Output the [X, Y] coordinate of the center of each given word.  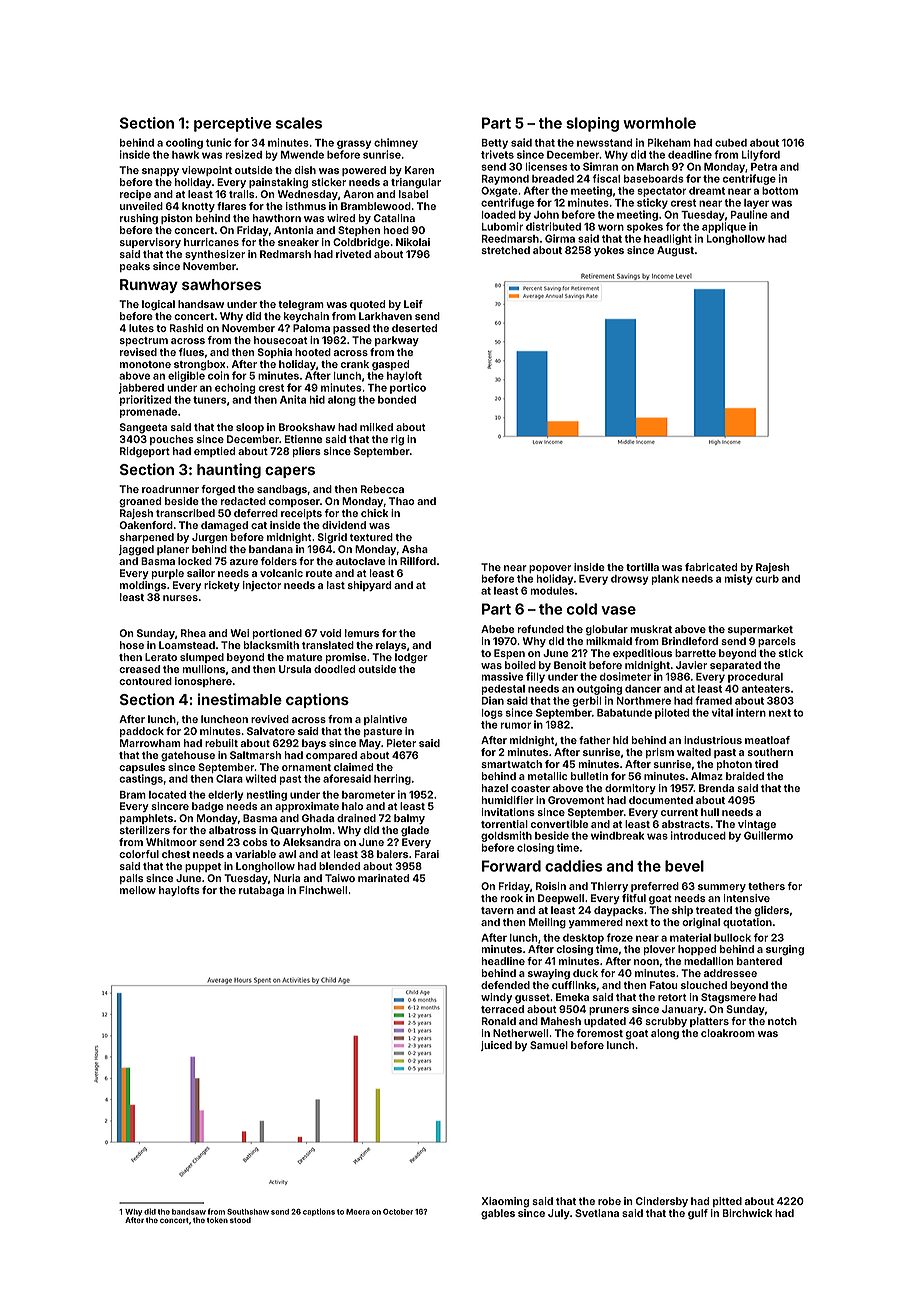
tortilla [642, 567]
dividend [344, 525]
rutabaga [261, 891]
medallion [709, 961]
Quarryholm [301, 831]
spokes [645, 228]
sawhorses [221, 284]
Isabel [413, 194]
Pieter [401, 743]
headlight [668, 239]
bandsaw [189, 1212]
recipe [135, 195]
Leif [413, 304]
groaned [140, 502]
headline [503, 961]
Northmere [644, 701]
